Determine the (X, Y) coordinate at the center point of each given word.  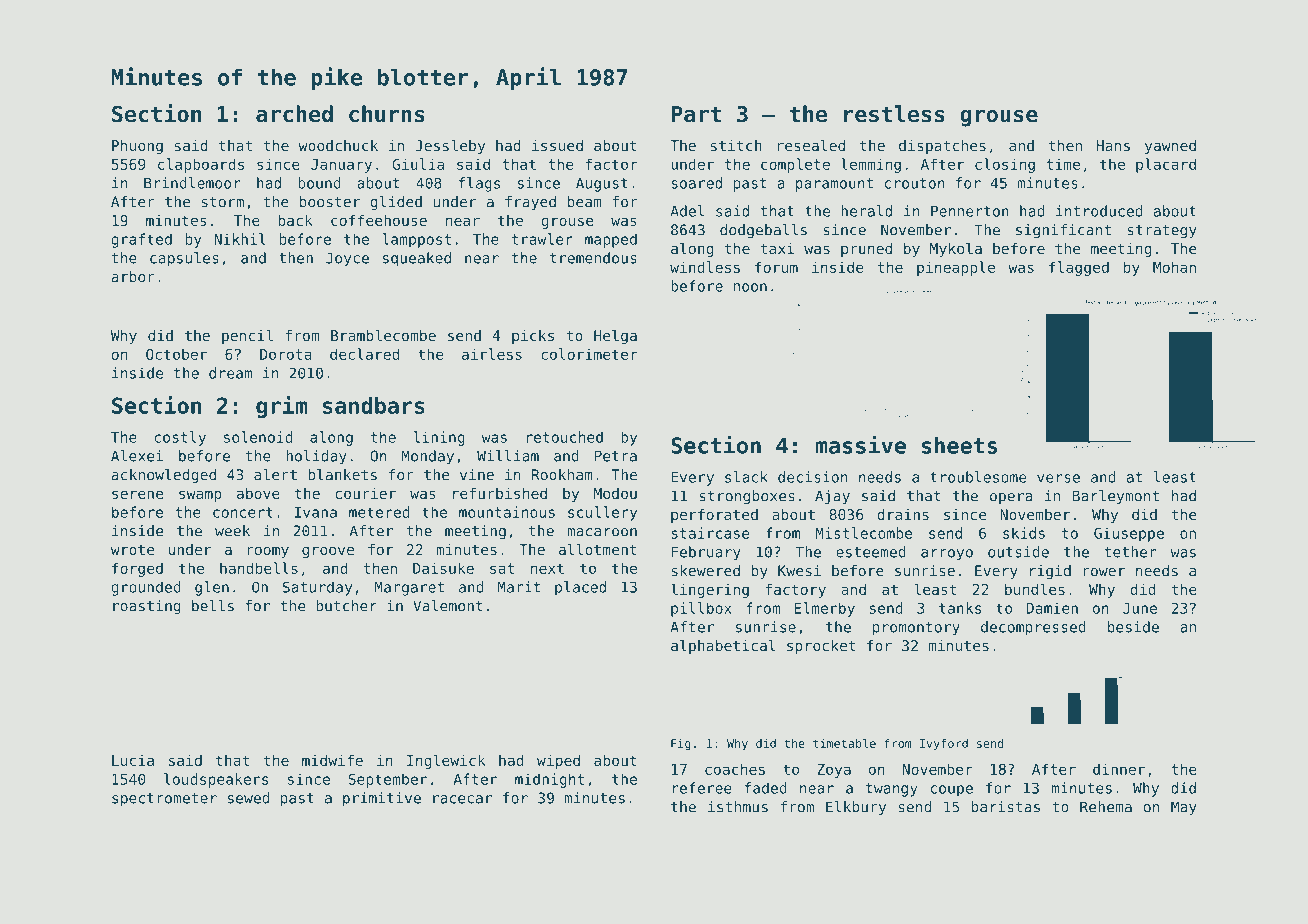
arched (294, 114)
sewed (249, 798)
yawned (1170, 147)
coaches (735, 769)
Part (696, 114)
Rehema (1106, 807)
